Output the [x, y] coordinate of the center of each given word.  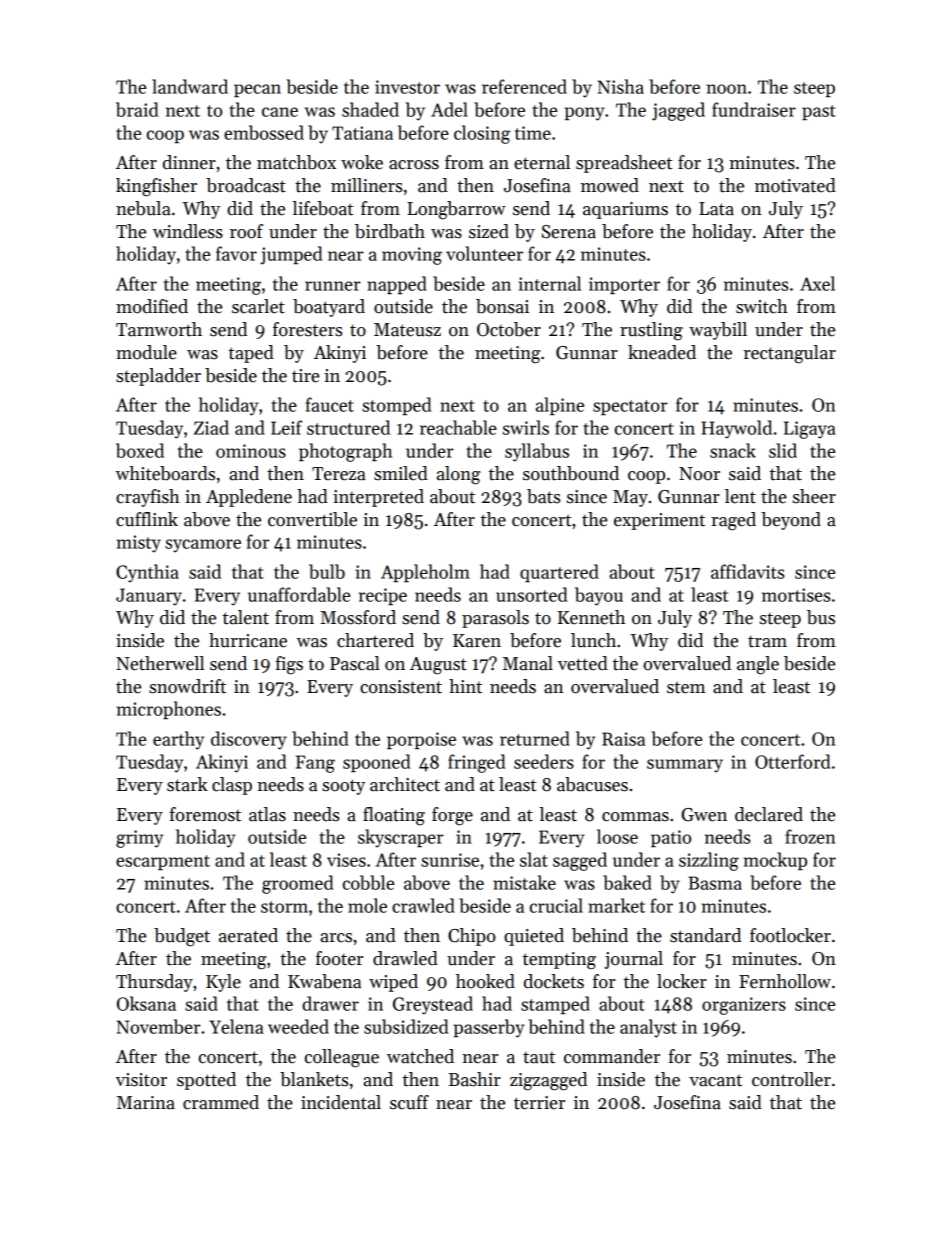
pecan [257, 90]
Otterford [792, 761]
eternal [542, 162]
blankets [314, 1079]
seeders [544, 761]
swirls [526, 427]
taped [251, 354]
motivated [795, 185]
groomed [297, 884]
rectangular [790, 354]
